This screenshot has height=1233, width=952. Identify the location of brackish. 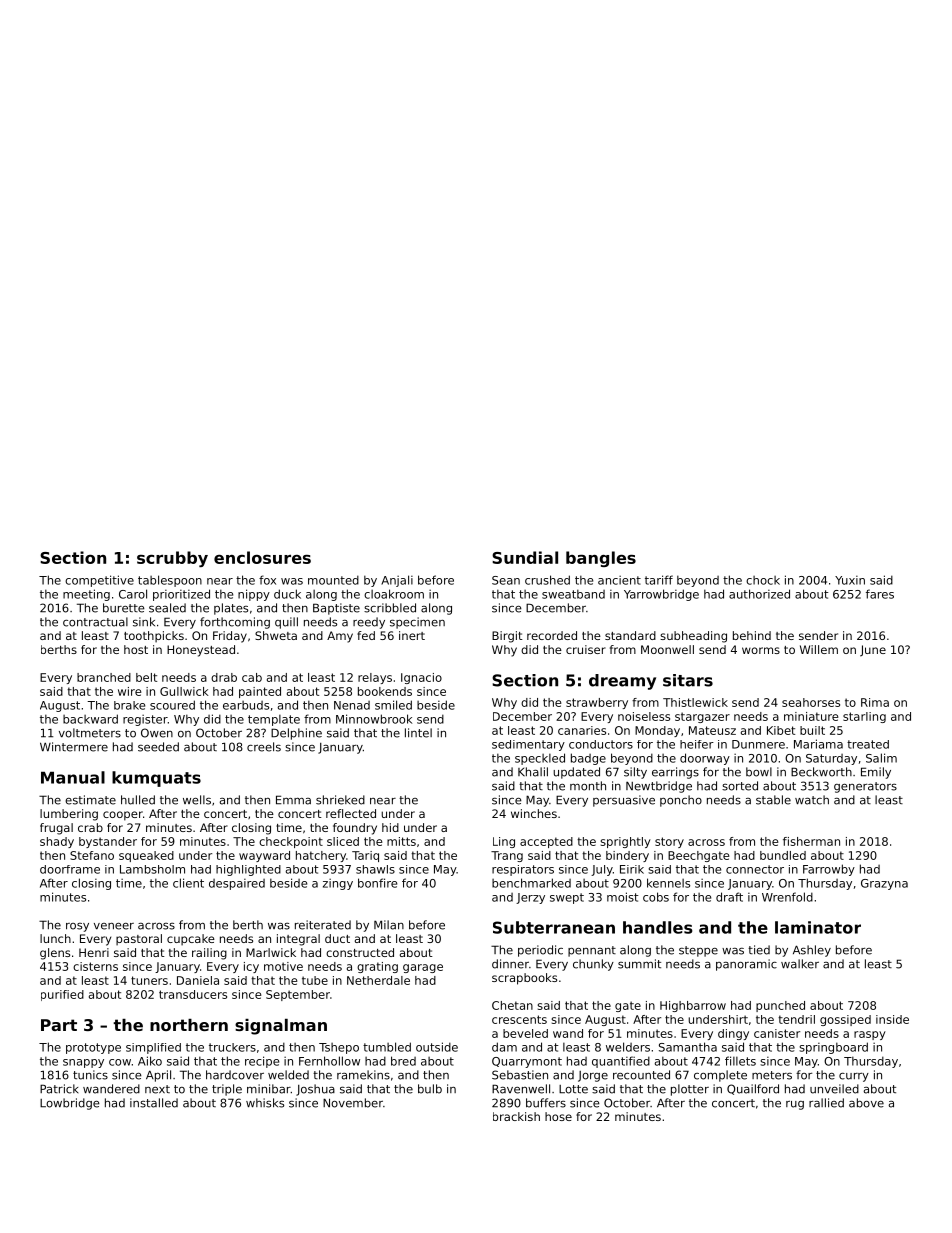
(516, 1116).
